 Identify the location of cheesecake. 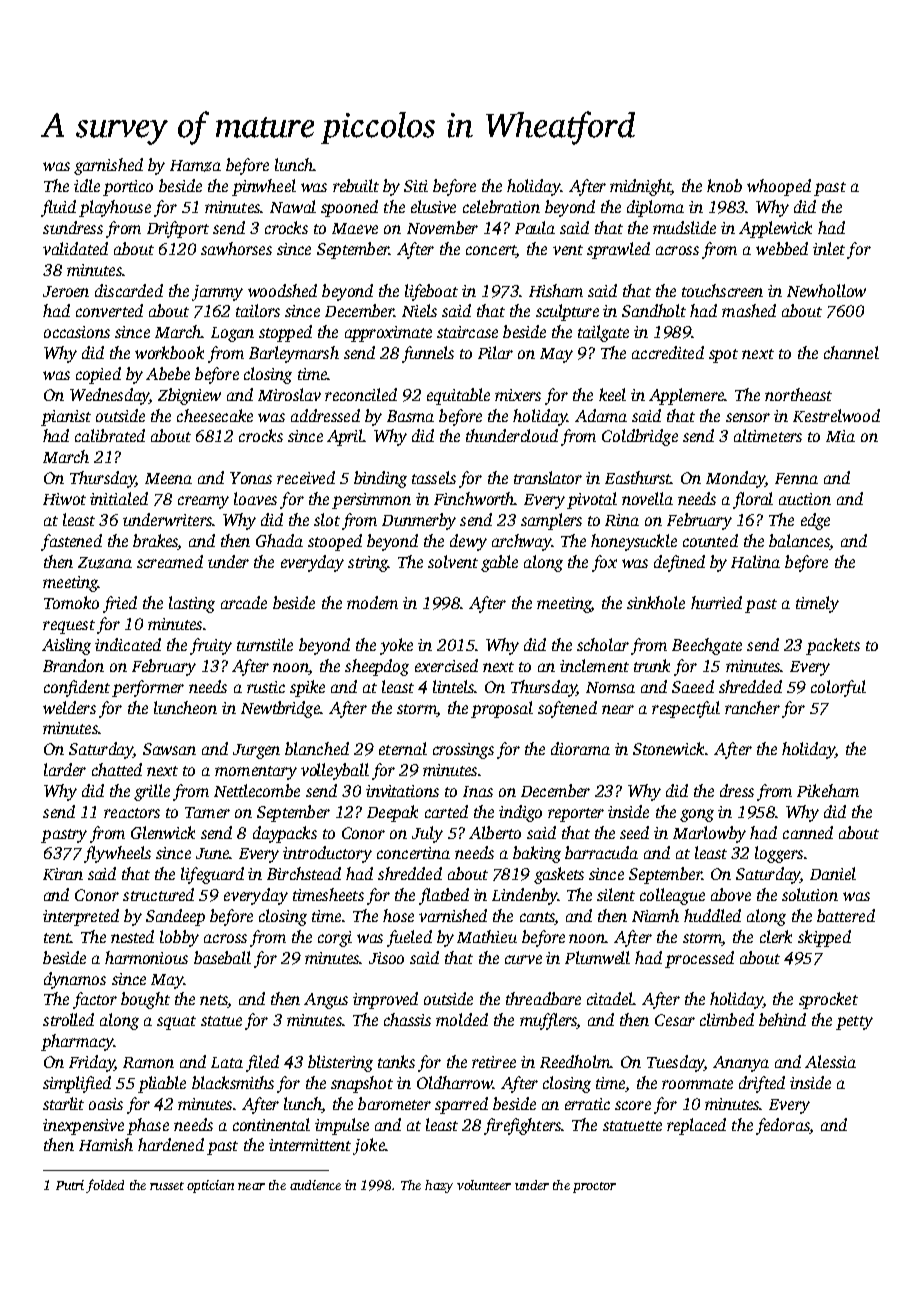
(215, 415).
